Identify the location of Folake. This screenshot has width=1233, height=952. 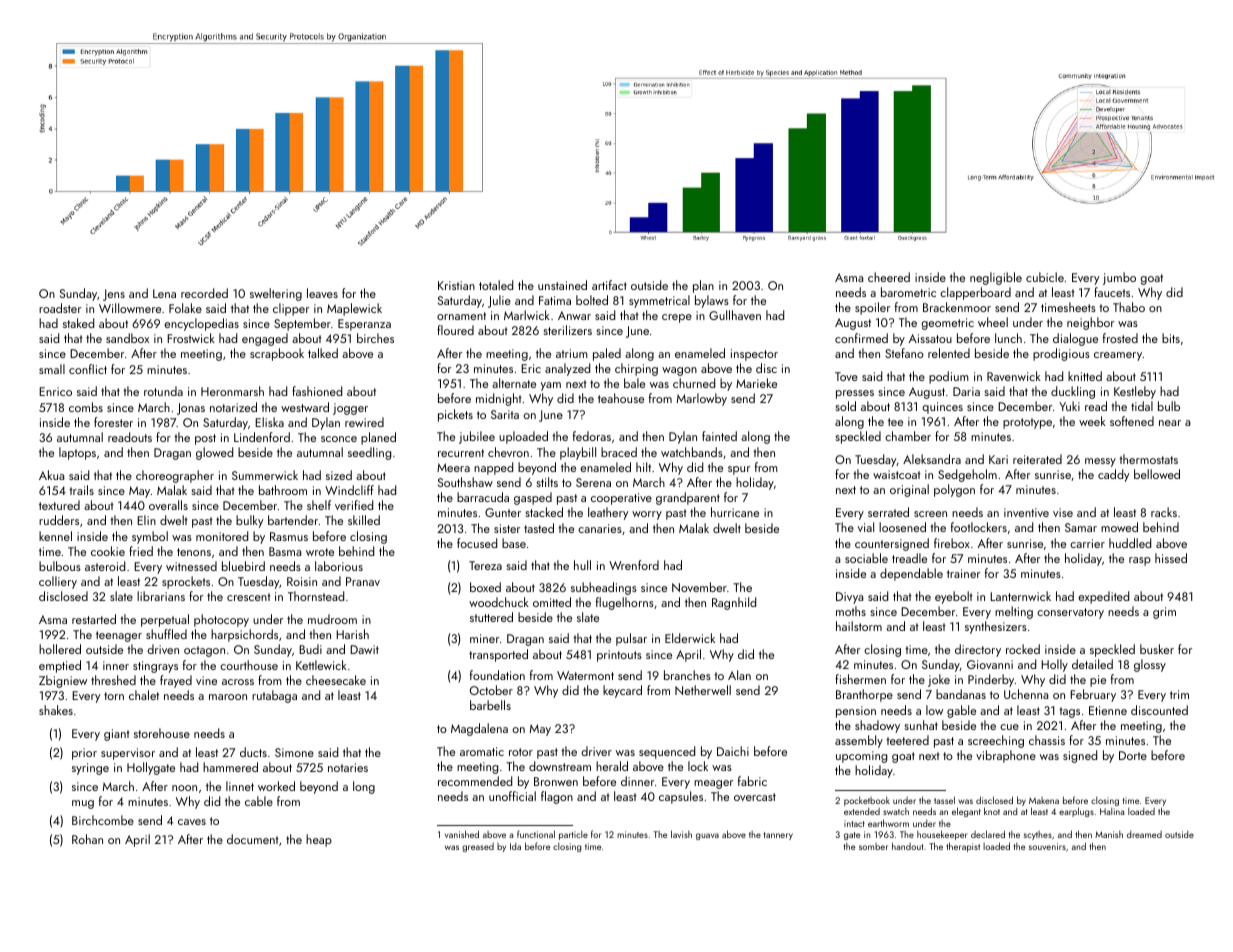
(185, 308).
